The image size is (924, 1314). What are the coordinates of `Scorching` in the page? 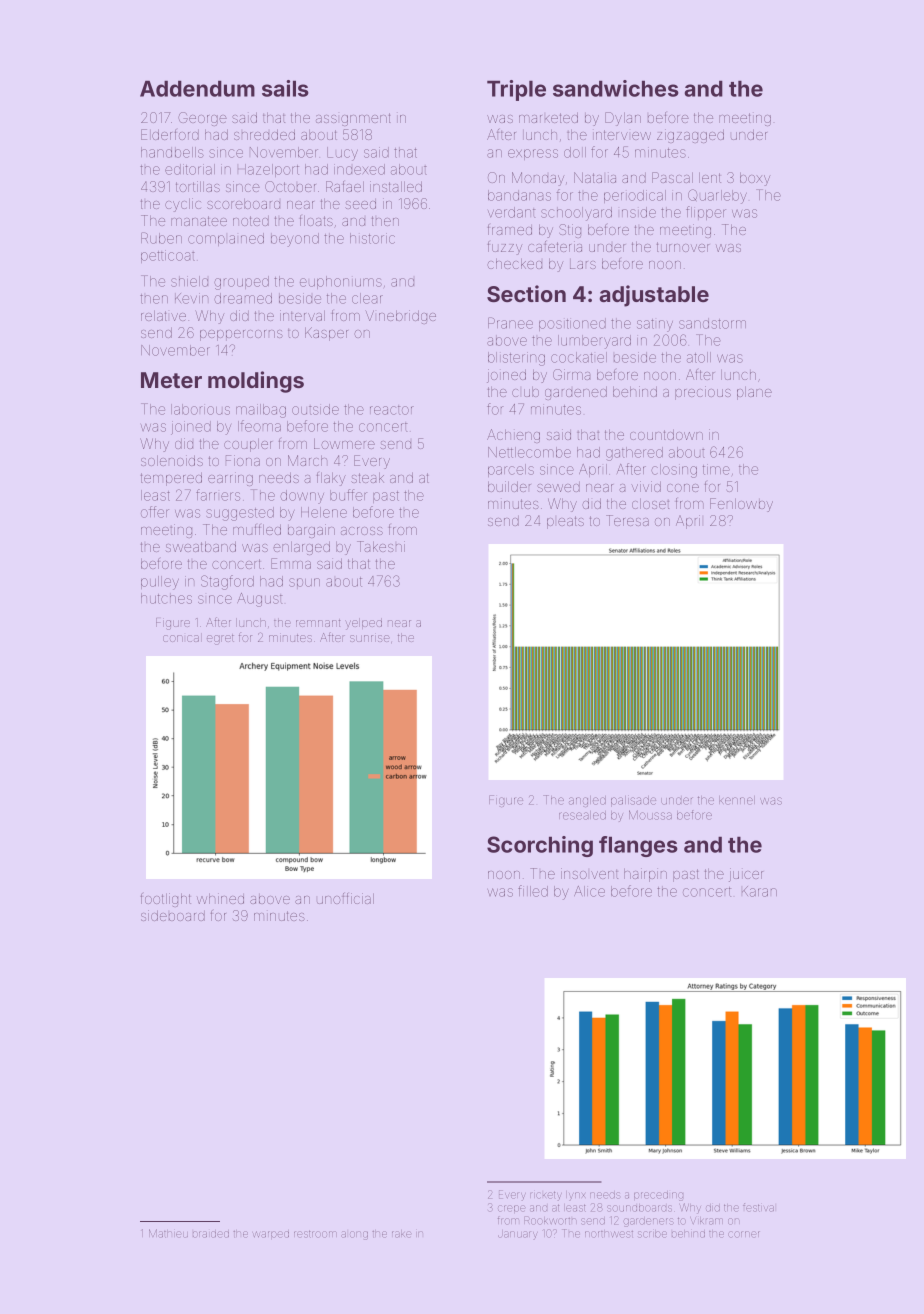 It's located at (540, 846).
